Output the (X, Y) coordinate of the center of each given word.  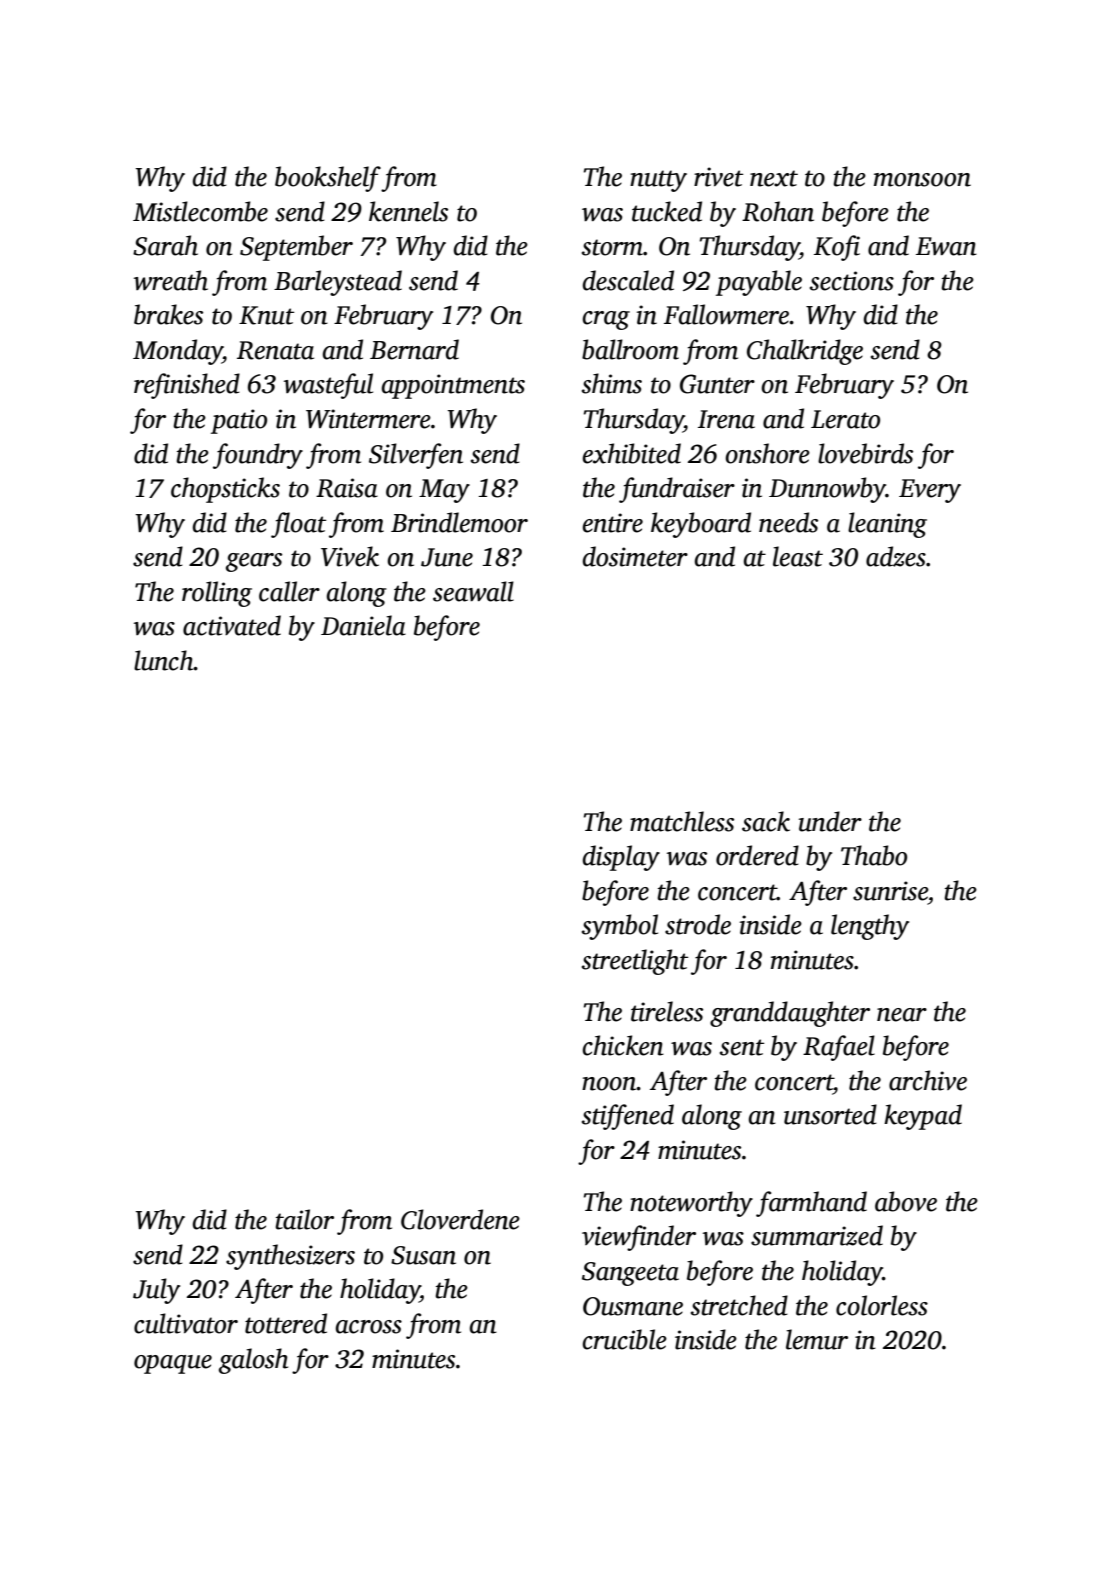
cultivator (186, 1323)
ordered (757, 855)
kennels (408, 211)
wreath (171, 280)
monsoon (922, 180)
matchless (682, 821)
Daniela (363, 625)
